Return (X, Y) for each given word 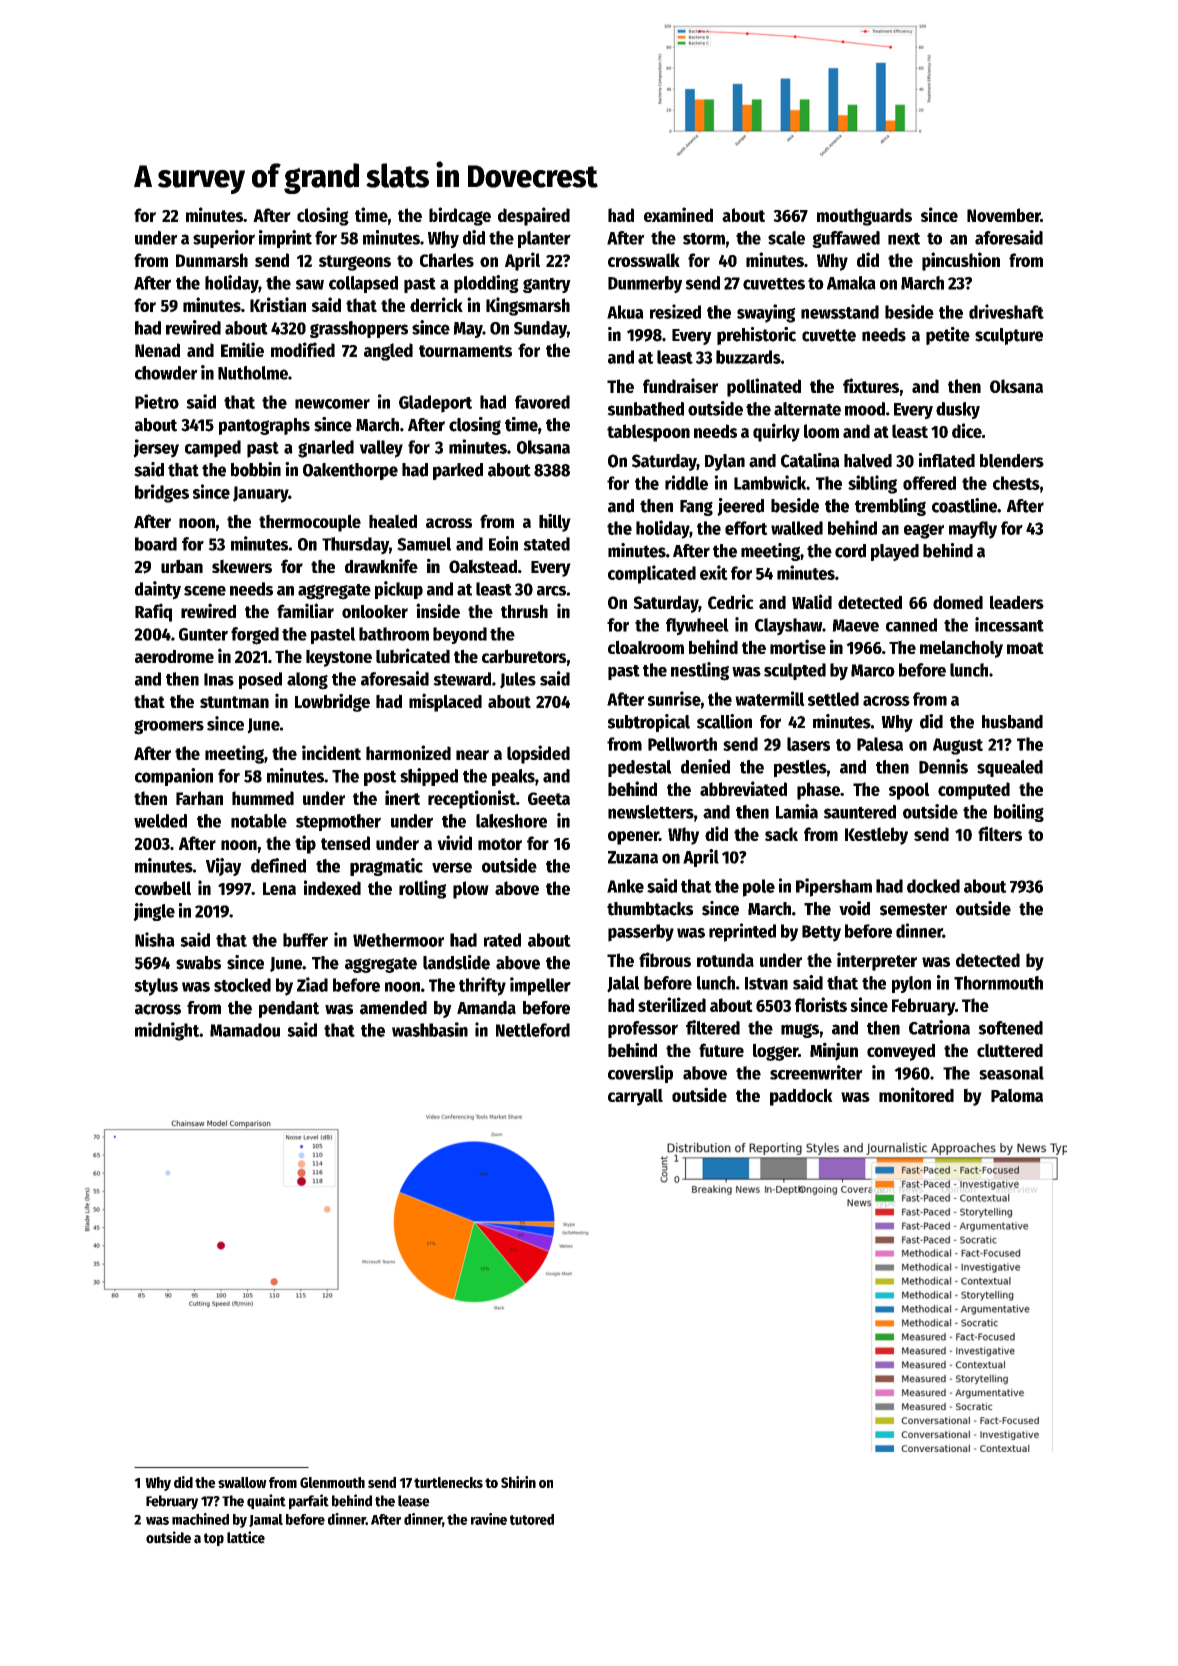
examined (678, 214)
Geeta (549, 798)
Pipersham (834, 887)
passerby (641, 933)
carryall (635, 1097)
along (307, 681)
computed (974, 791)
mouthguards (864, 217)
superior (224, 239)
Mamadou (245, 1030)
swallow (242, 1482)
